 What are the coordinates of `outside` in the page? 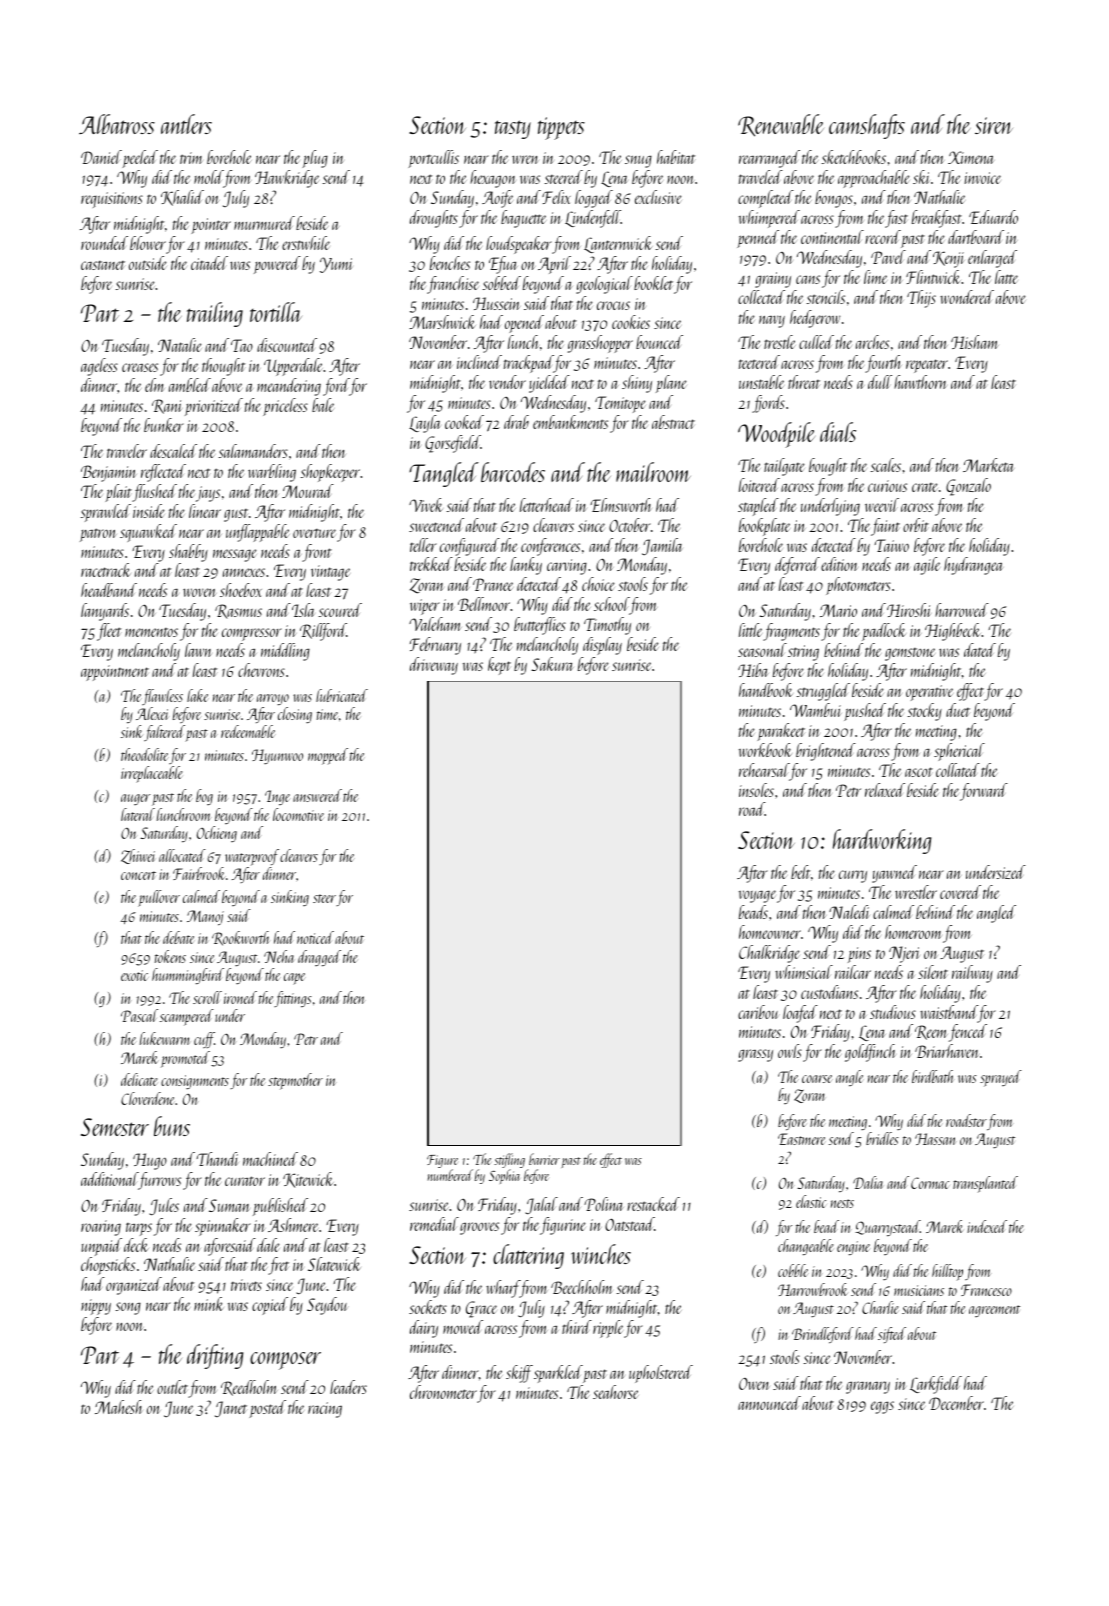 It's located at (148, 263).
